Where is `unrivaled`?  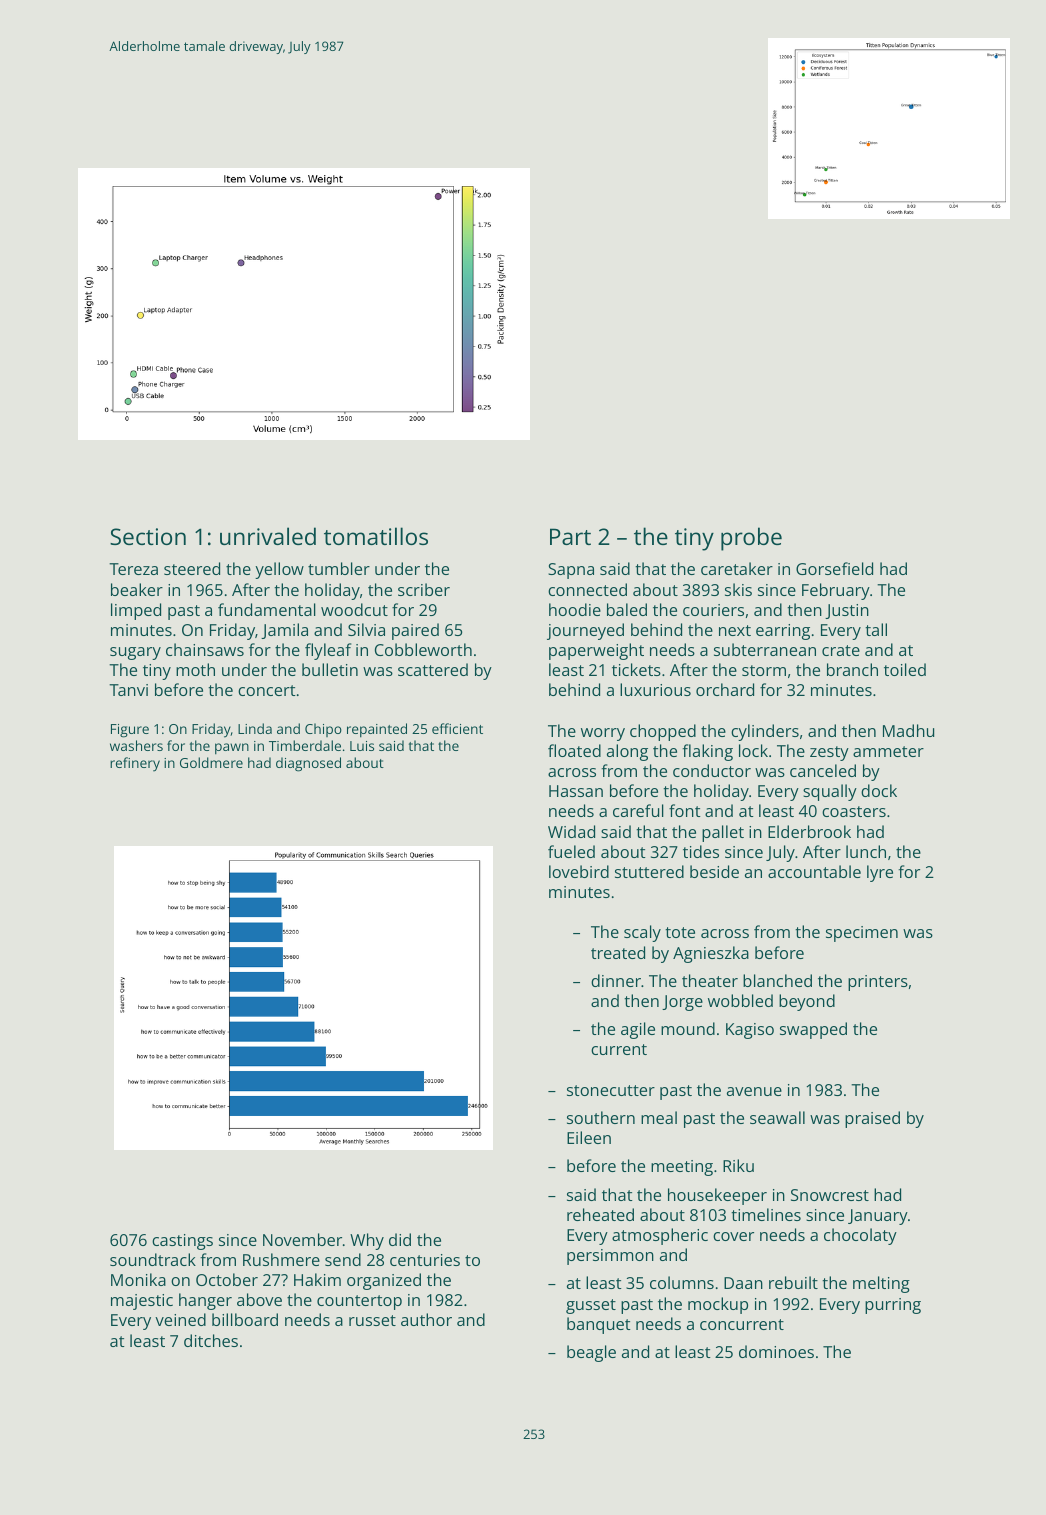 unrivaled is located at coordinates (268, 536).
